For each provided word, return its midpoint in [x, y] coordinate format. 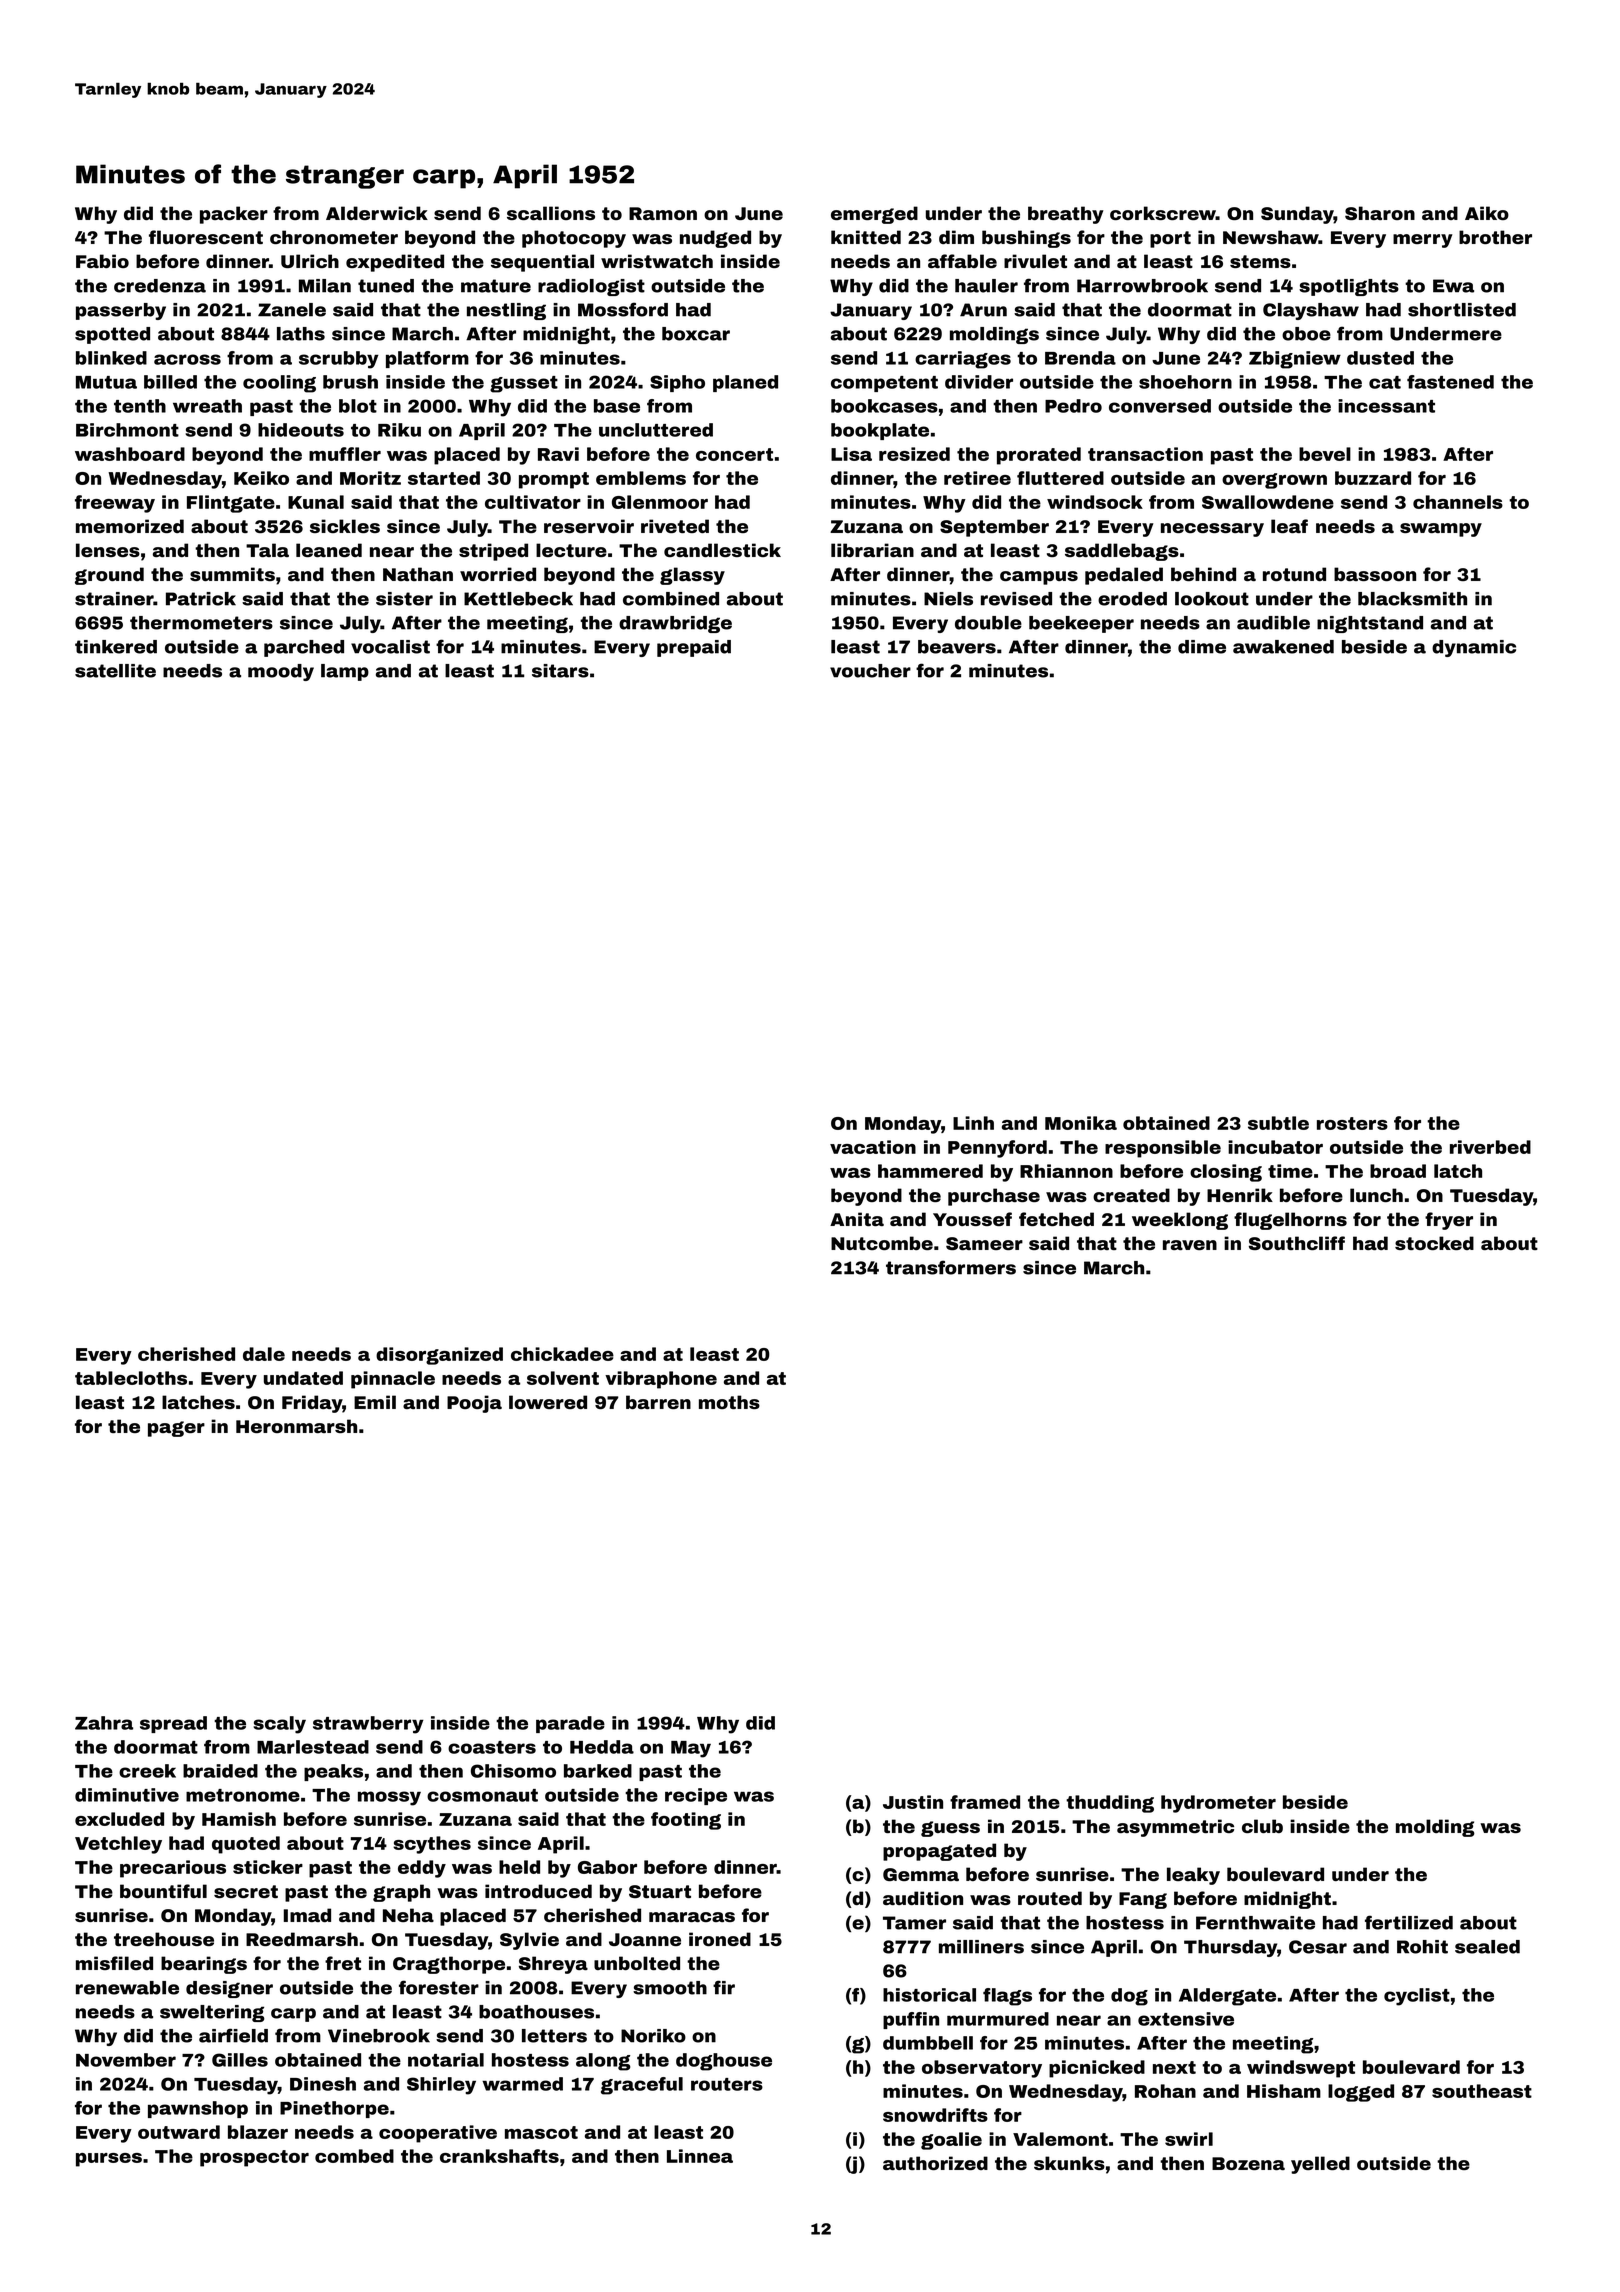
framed [985, 1802]
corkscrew [1163, 213]
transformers [951, 1267]
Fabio [102, 261]
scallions [551, 213]
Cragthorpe [449, 1965]
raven [1190, 1245]
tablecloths [131, 1378]
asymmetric [1175, 1828]
